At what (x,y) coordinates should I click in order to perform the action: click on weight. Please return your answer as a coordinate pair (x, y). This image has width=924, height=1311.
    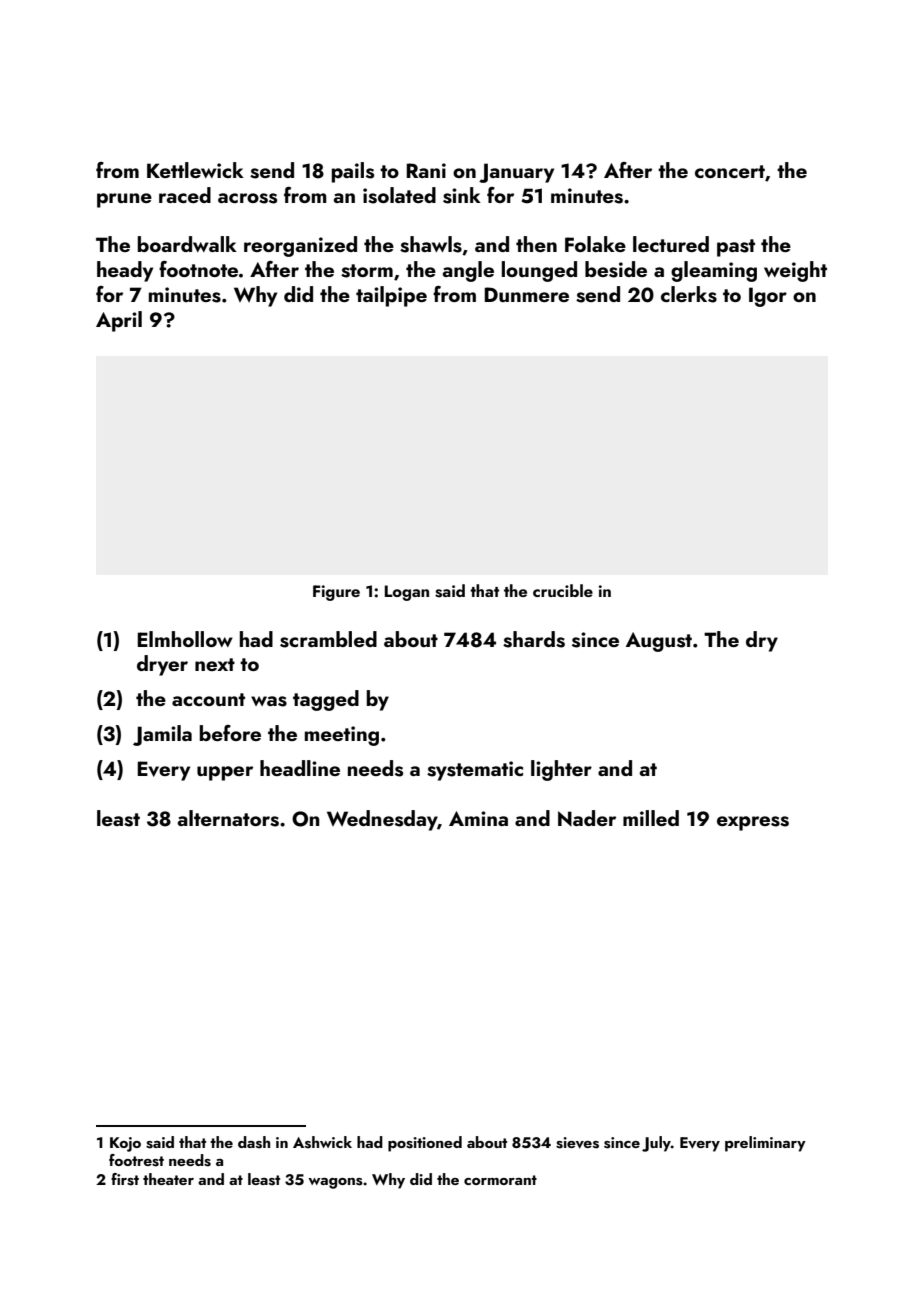
    Looking at the image, I should click on (795, 271).
